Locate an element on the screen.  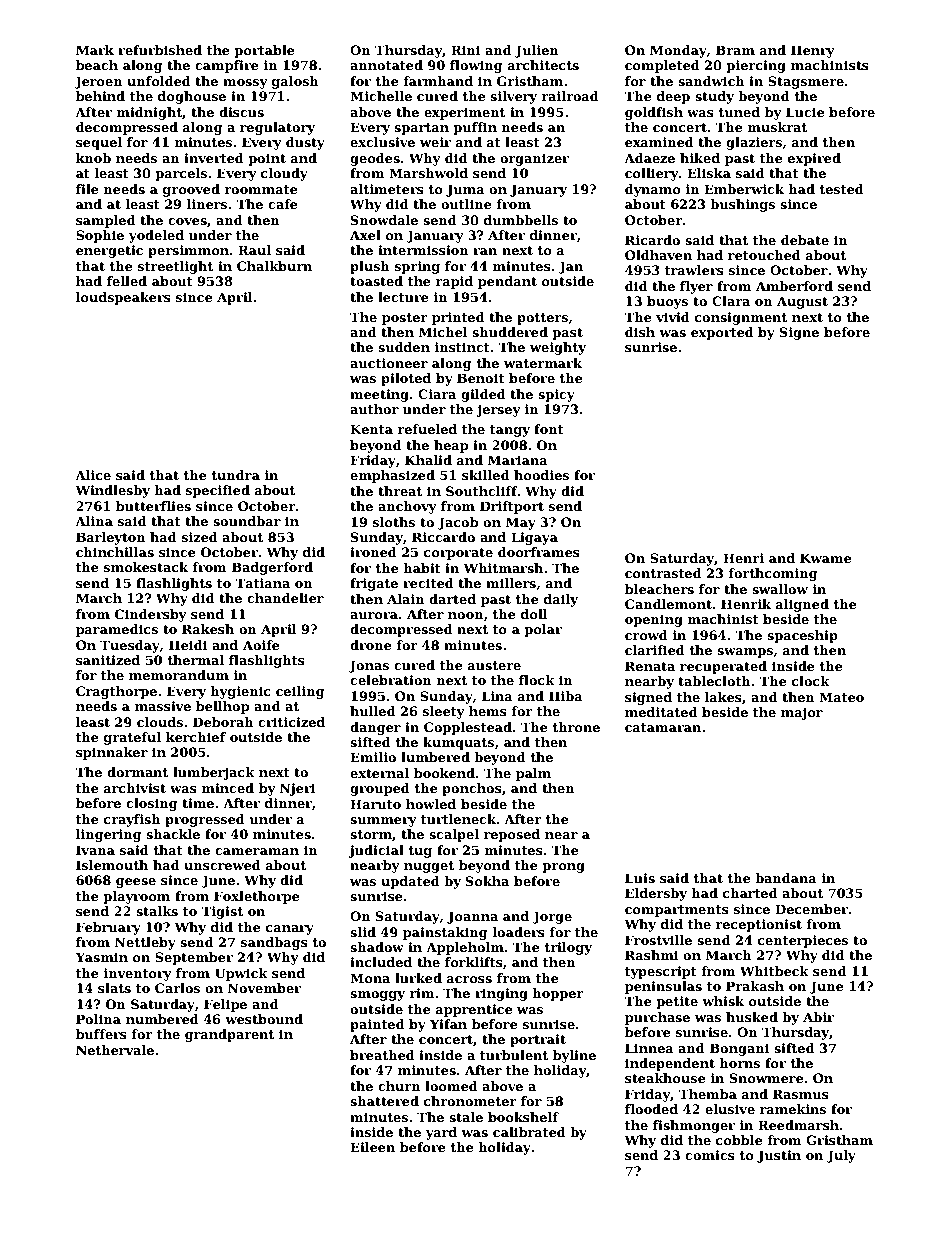
annotated is located at coordinates (386, 65).
